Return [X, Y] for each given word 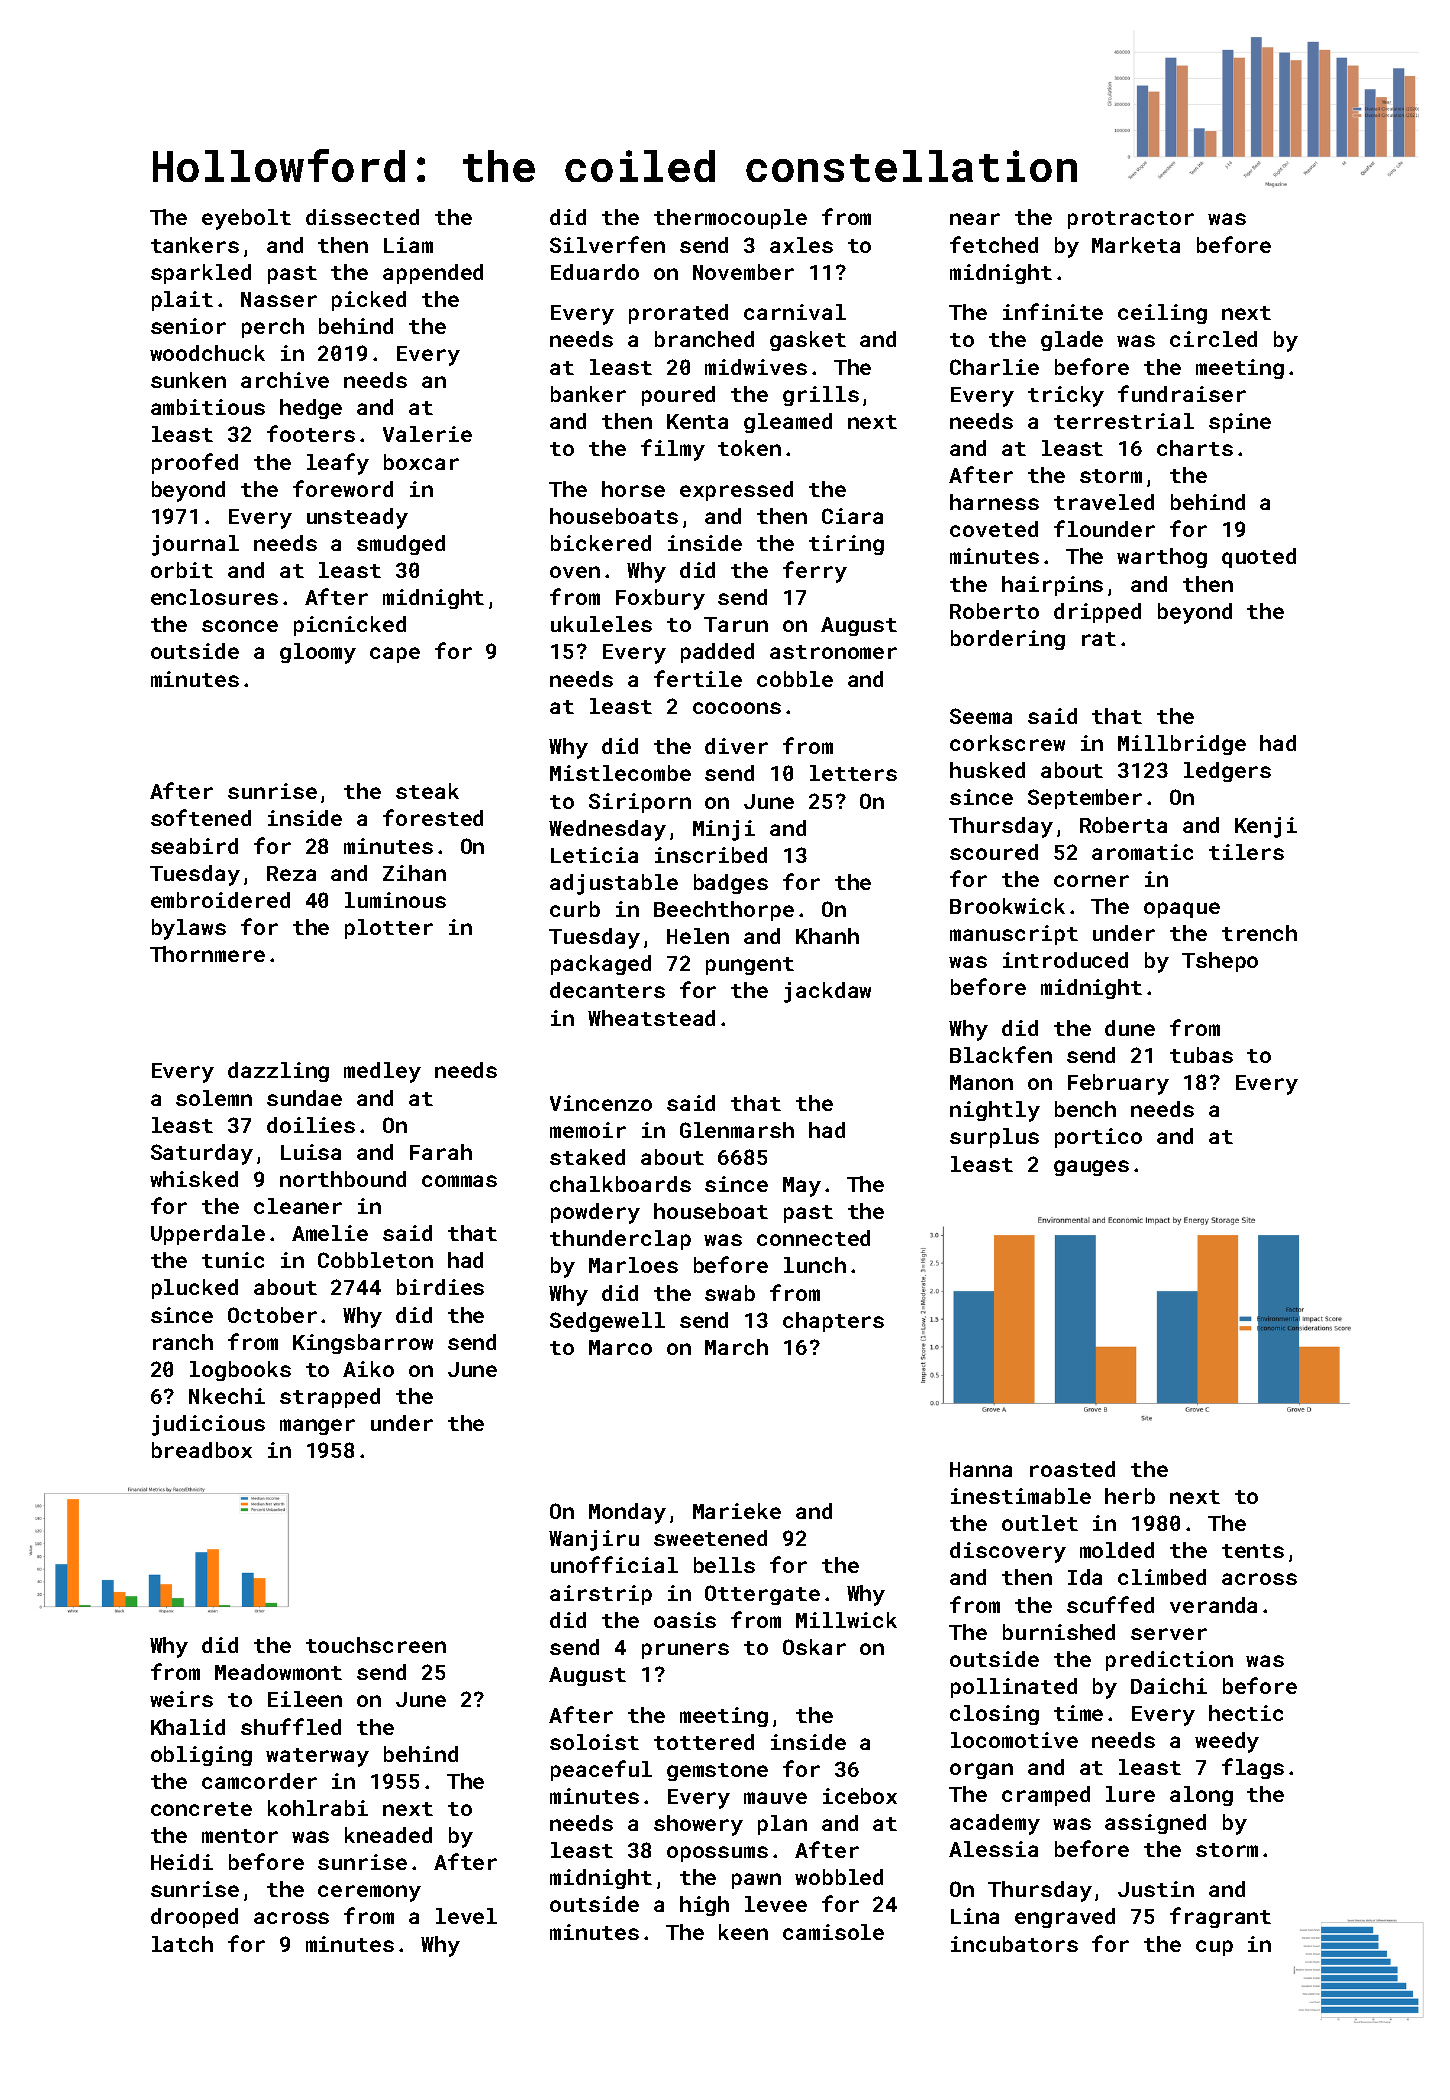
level [466, 1916]
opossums [717, 1854]
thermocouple [730, 219]
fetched [994, 244]
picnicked [350, 626]
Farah [441, 1152]
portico [1098, 1138]
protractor [1131, 220]
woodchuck [207, 353]
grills [821, 396]
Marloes [633, 1265]
